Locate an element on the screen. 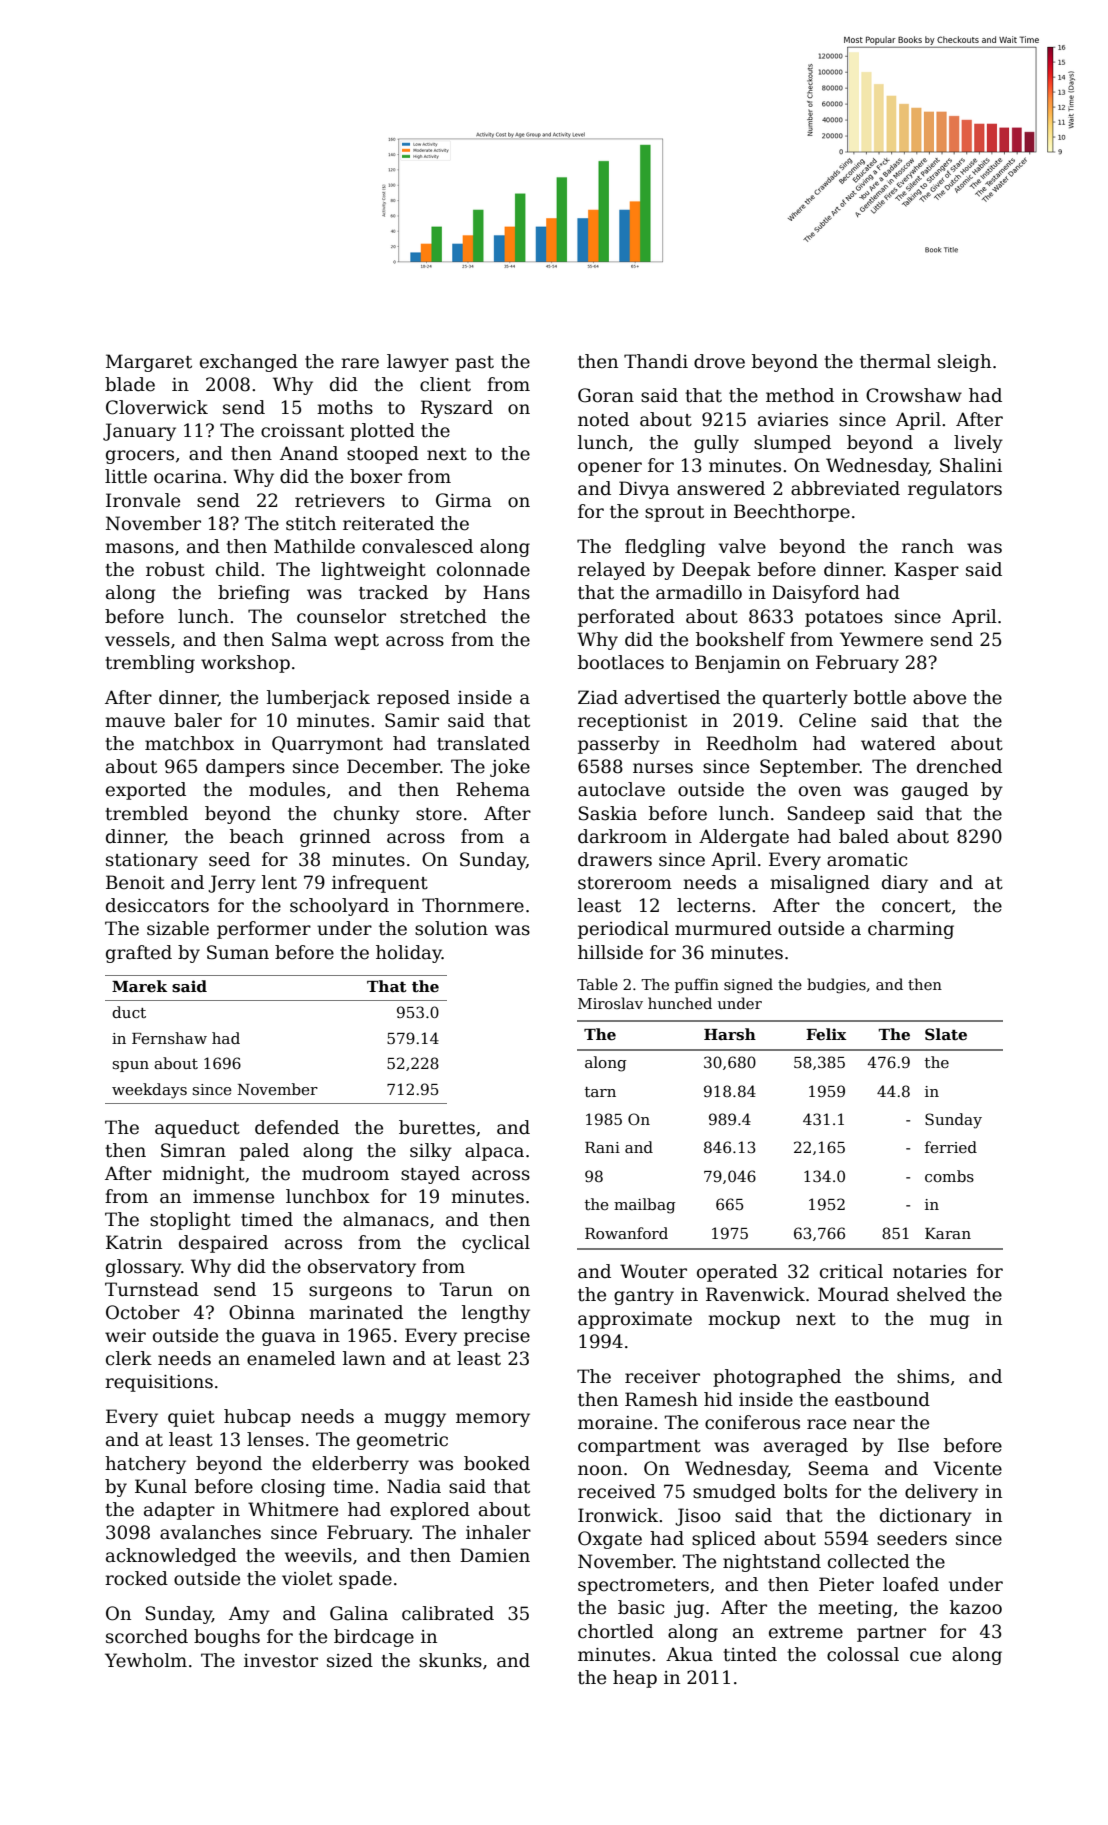 The height and width of the screenshot is (1825, 1108). exchanged is located at coordinates (249, 363).
